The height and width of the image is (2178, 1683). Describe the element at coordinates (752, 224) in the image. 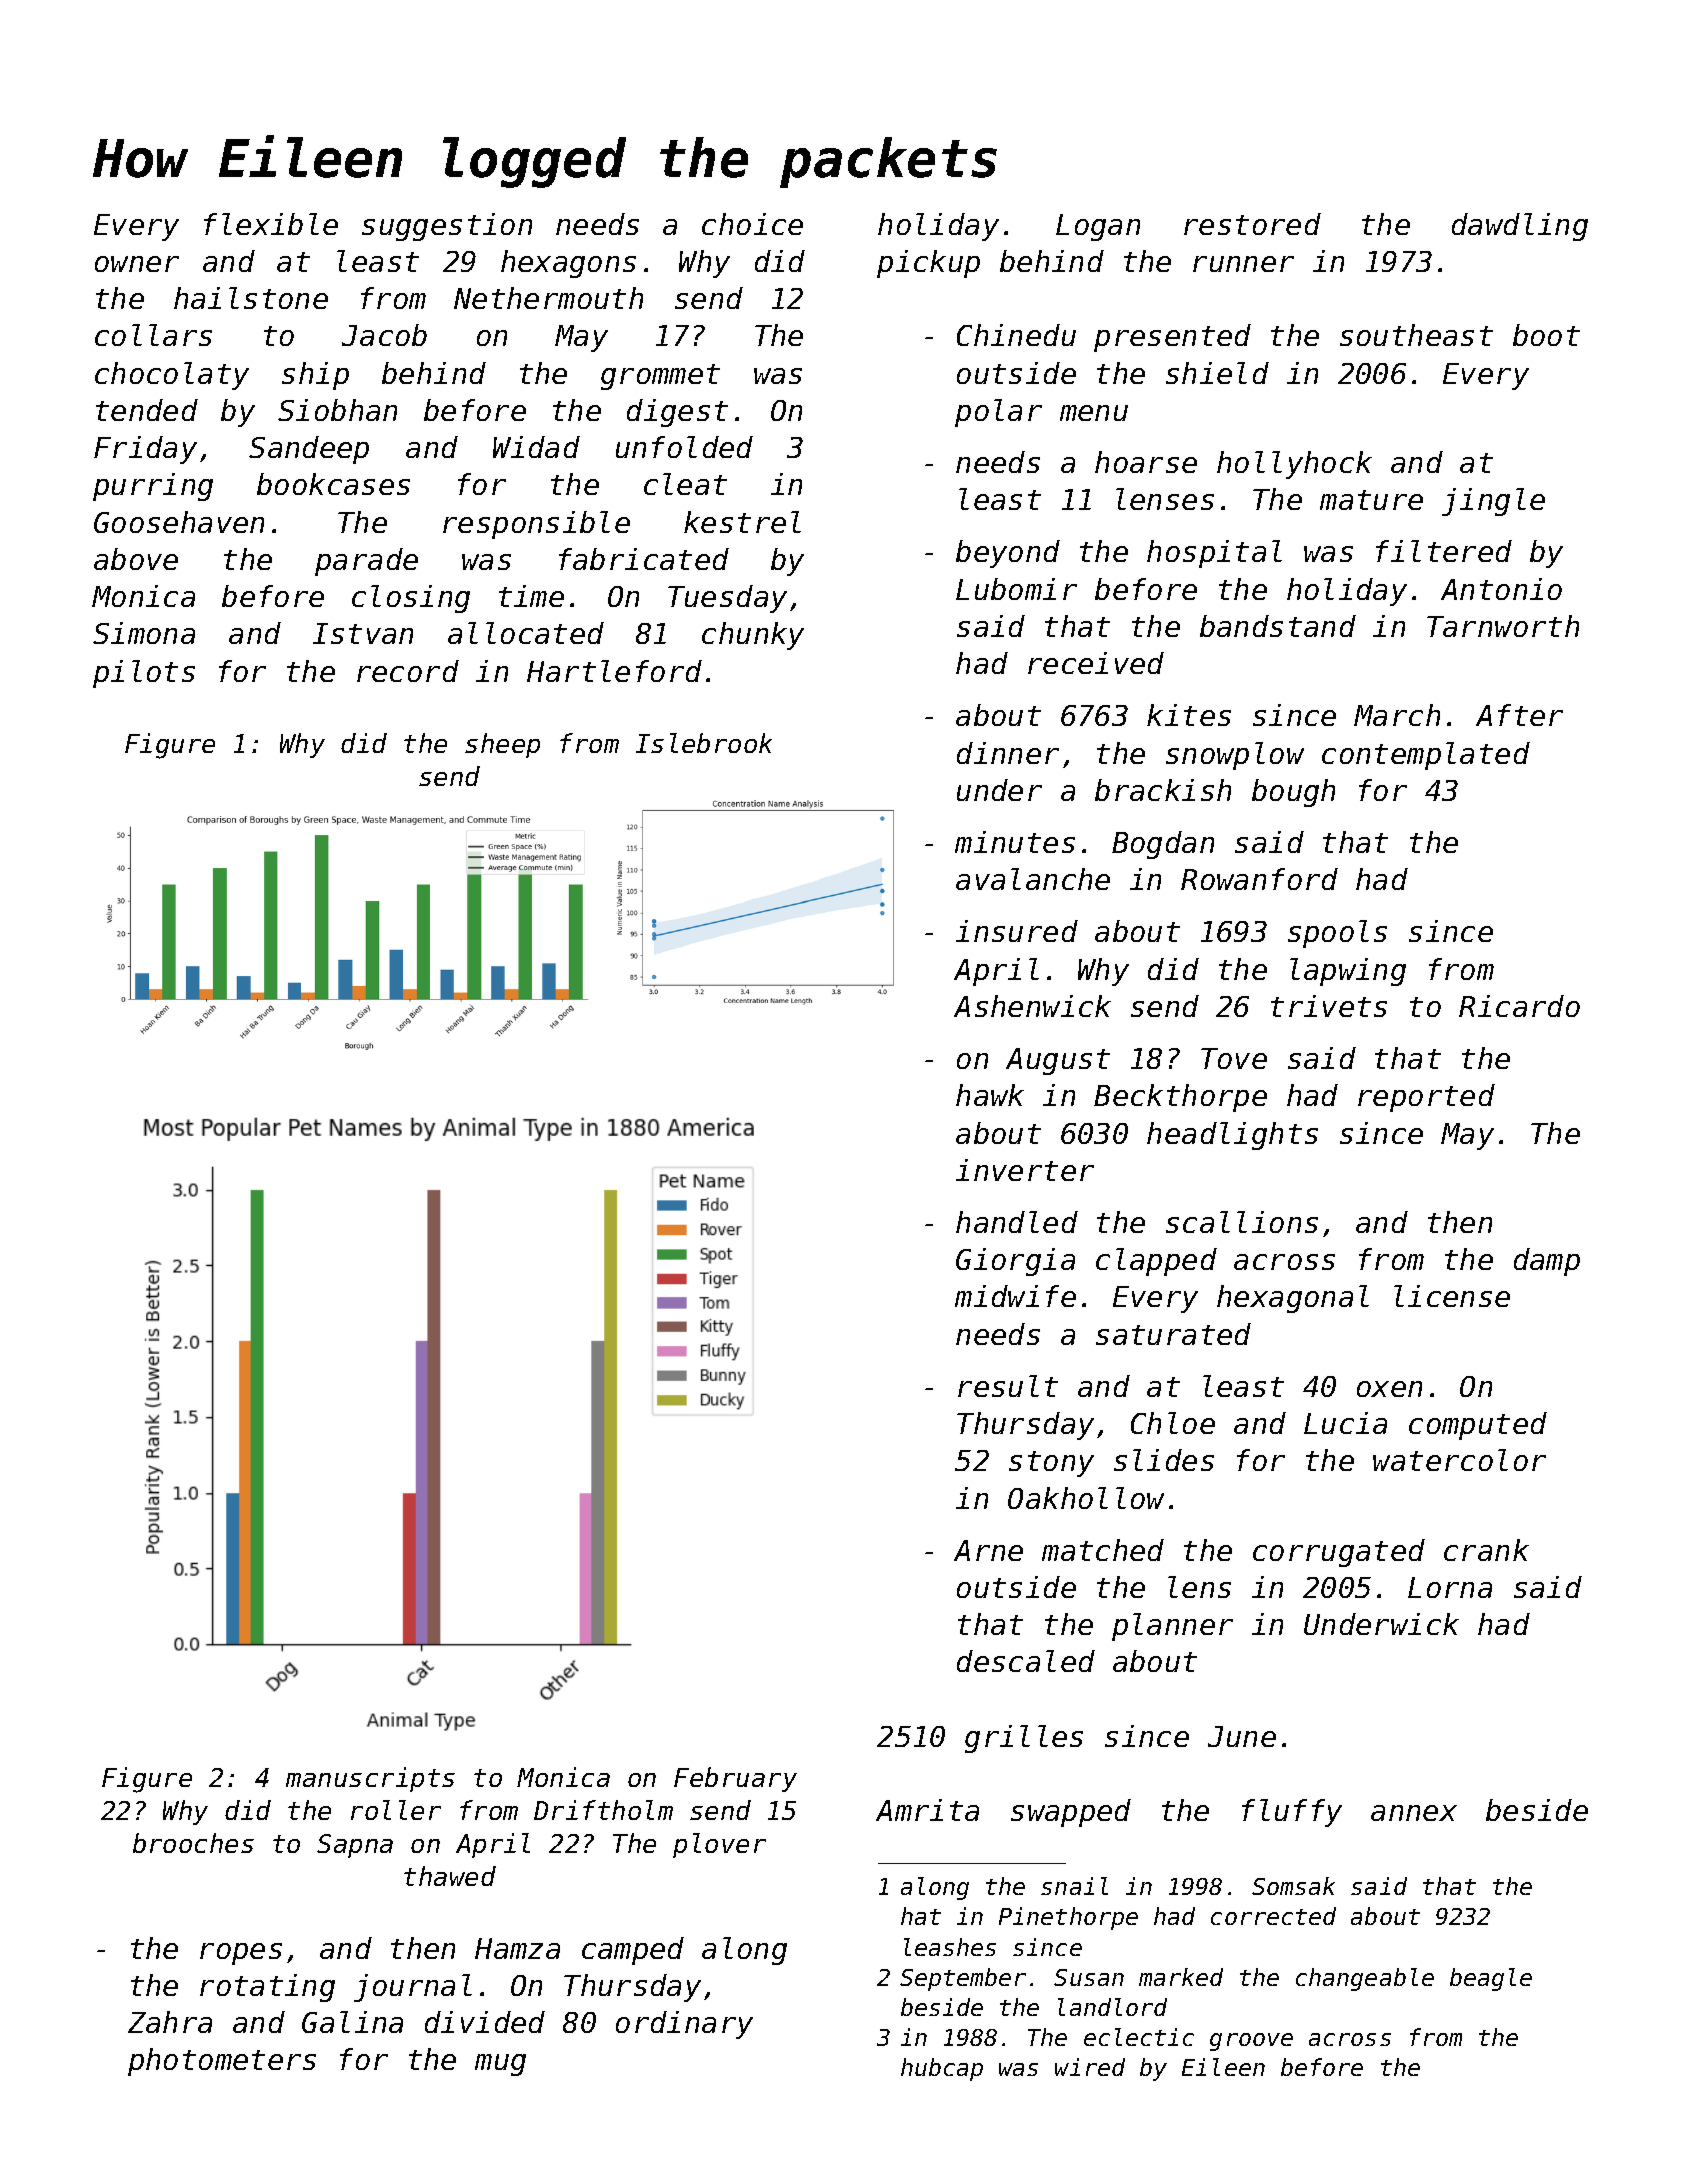

I see `choice` at that location.
